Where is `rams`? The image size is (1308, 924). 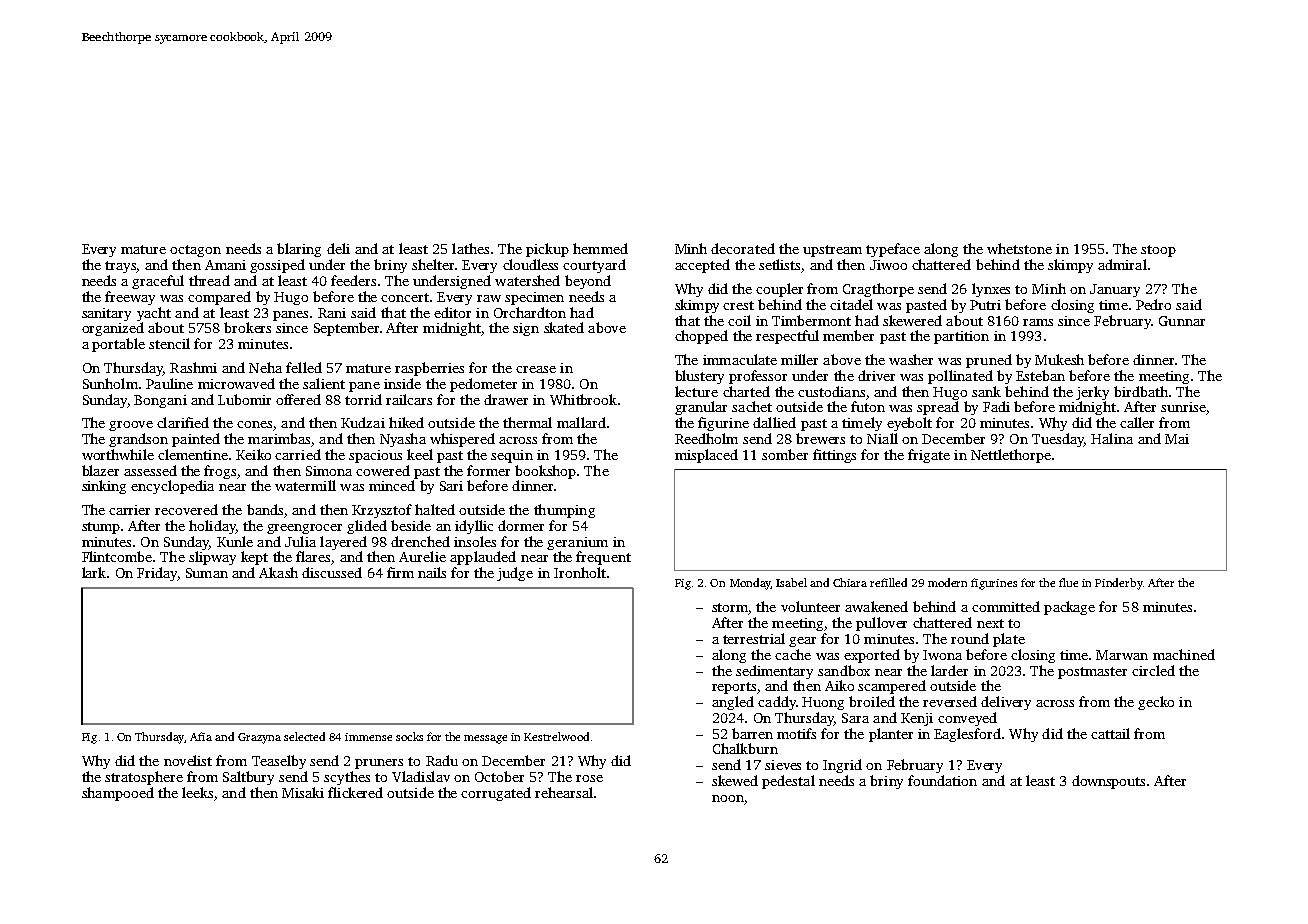
rams is located at coordinates (1038, 322).
